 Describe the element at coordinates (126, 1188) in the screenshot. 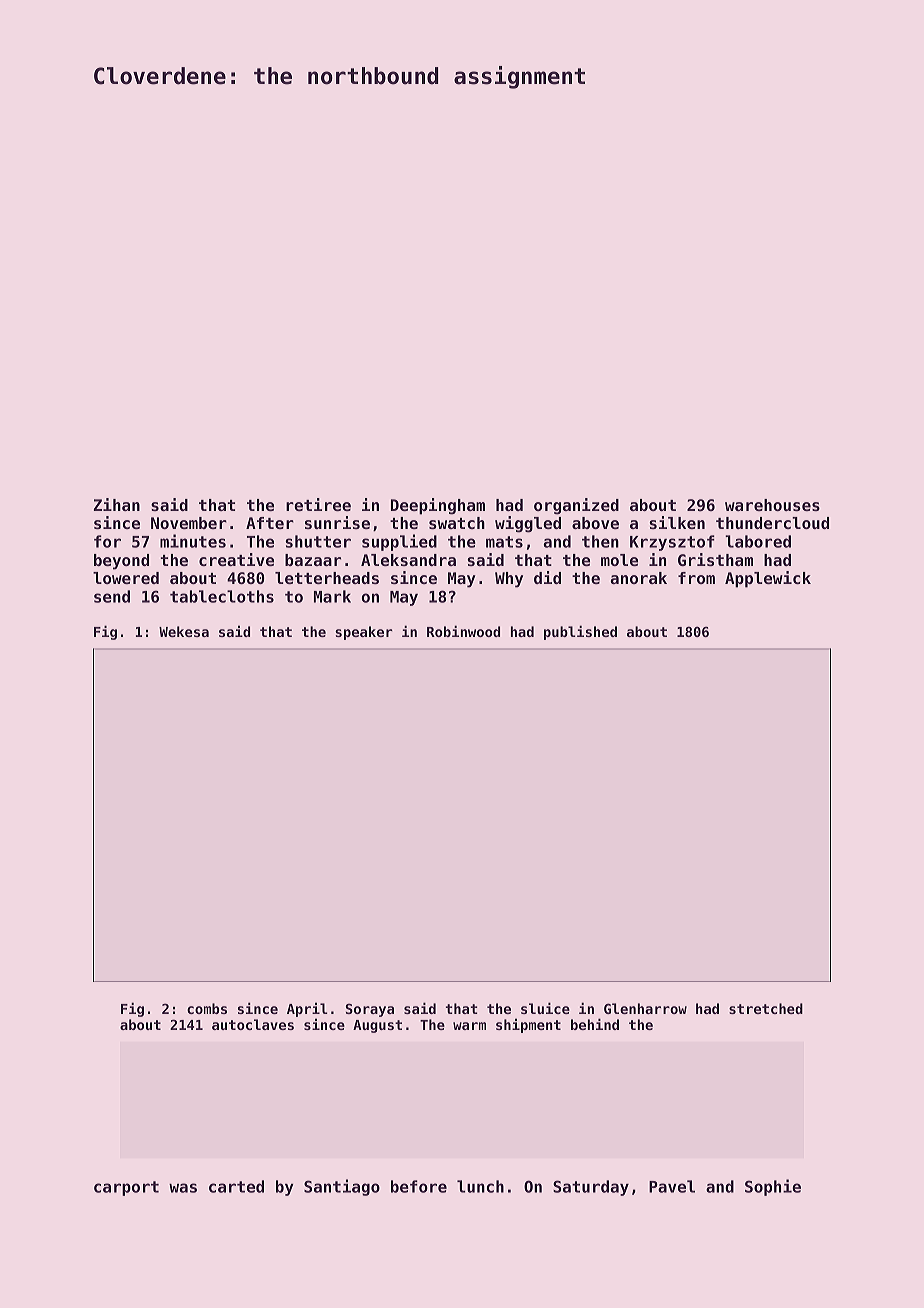

I see `carport` at that location.
